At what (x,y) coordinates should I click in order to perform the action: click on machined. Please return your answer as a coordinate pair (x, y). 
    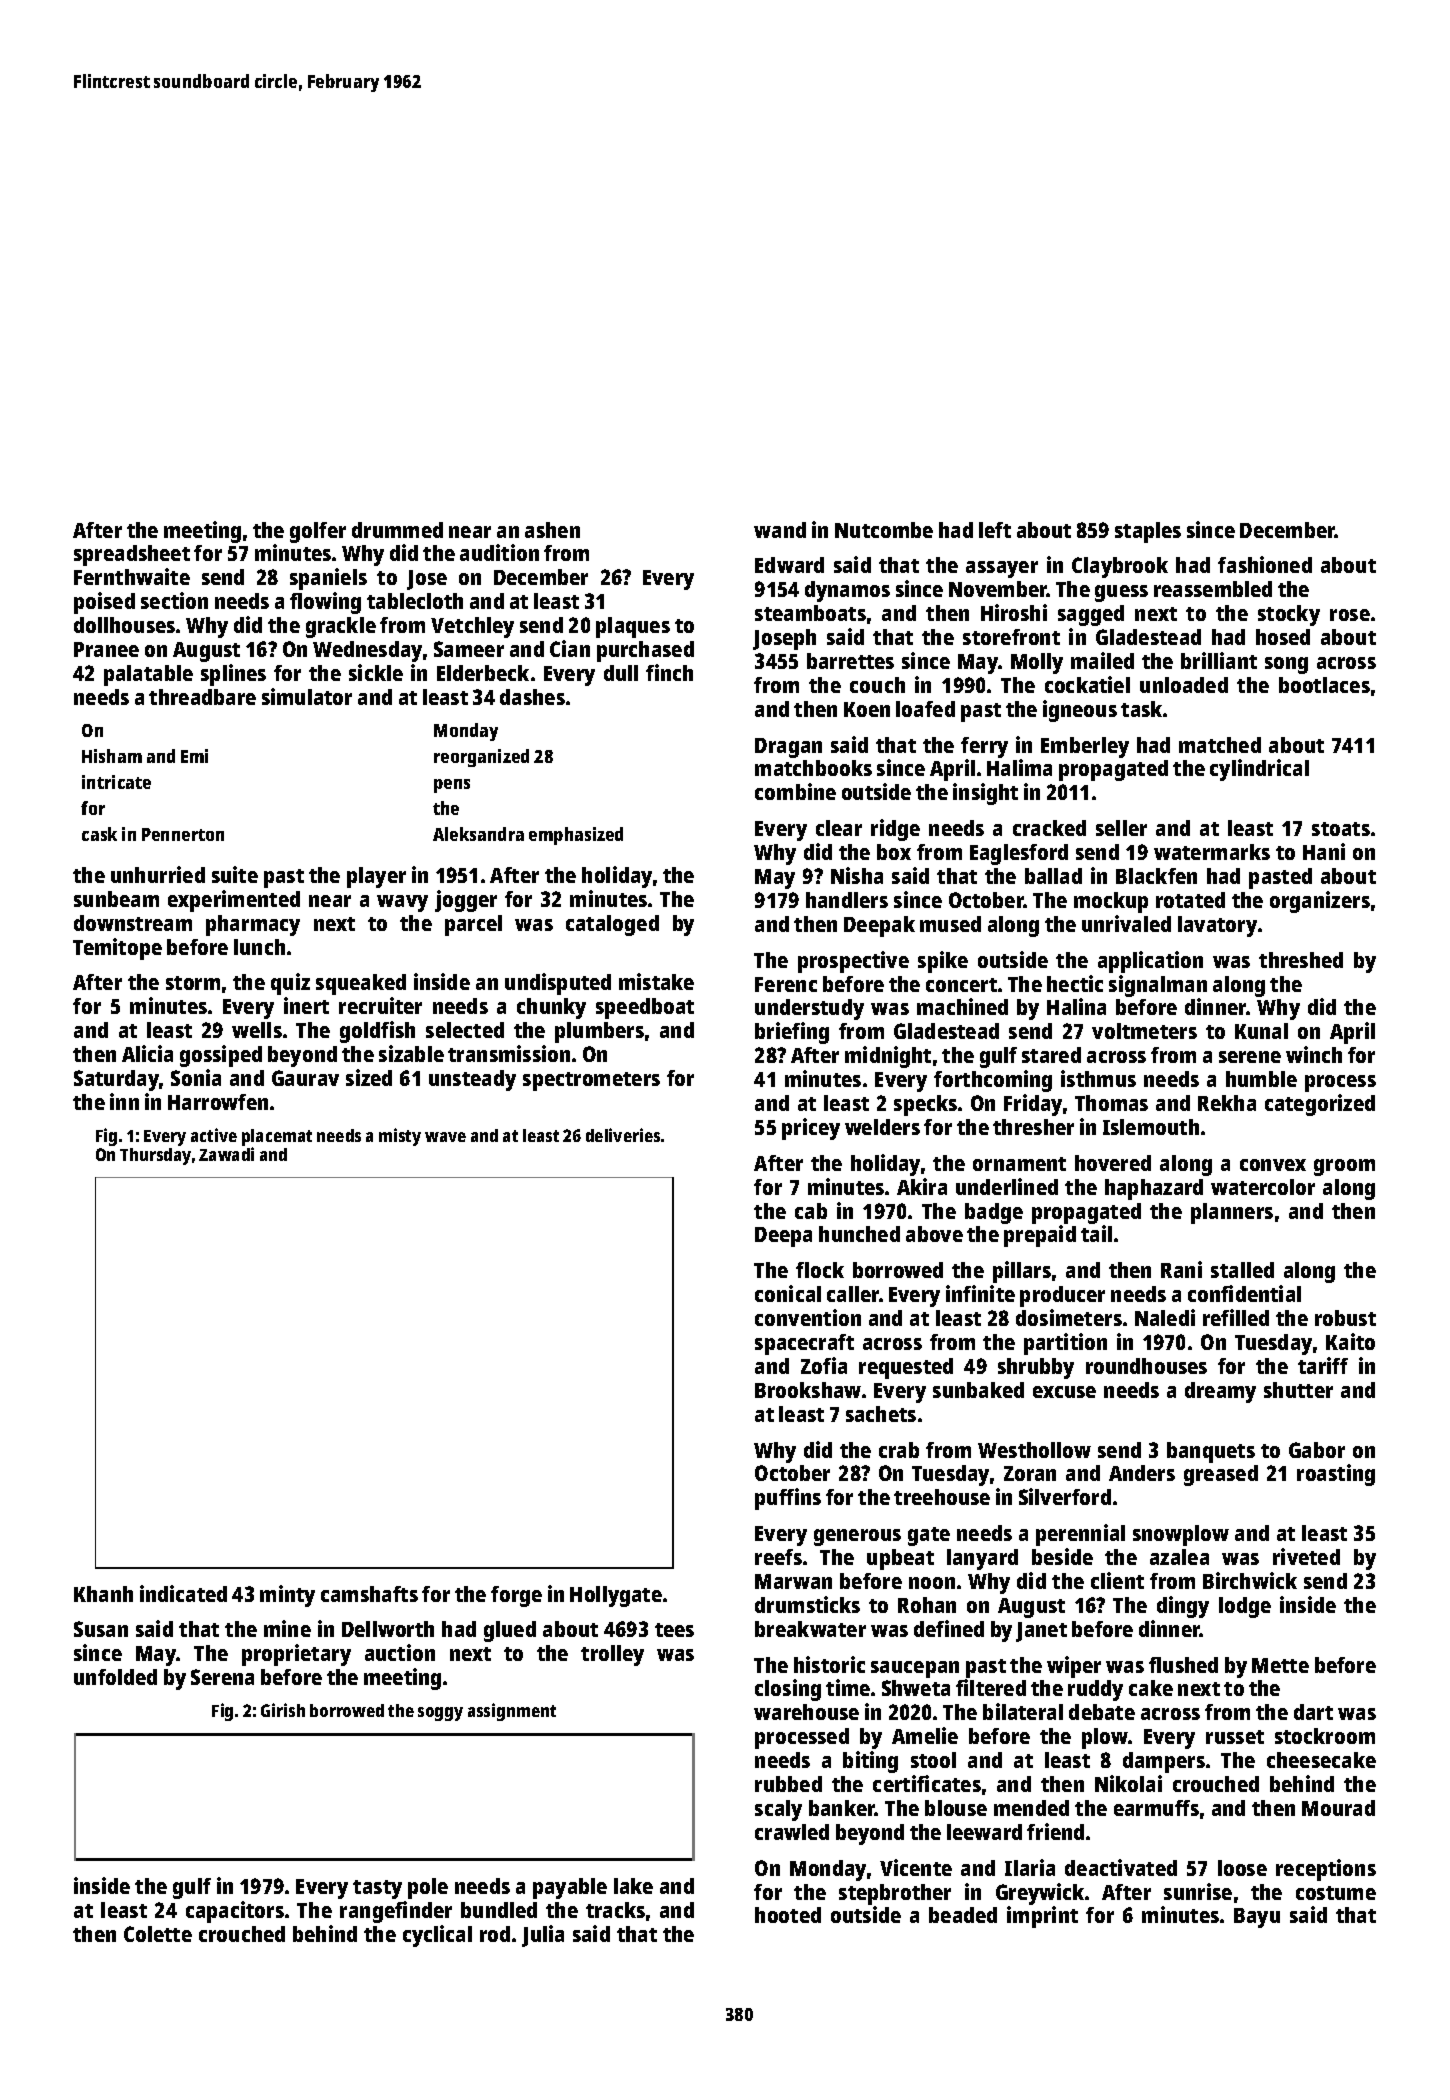
    Looking at the image, I should click on (962, 1006).
